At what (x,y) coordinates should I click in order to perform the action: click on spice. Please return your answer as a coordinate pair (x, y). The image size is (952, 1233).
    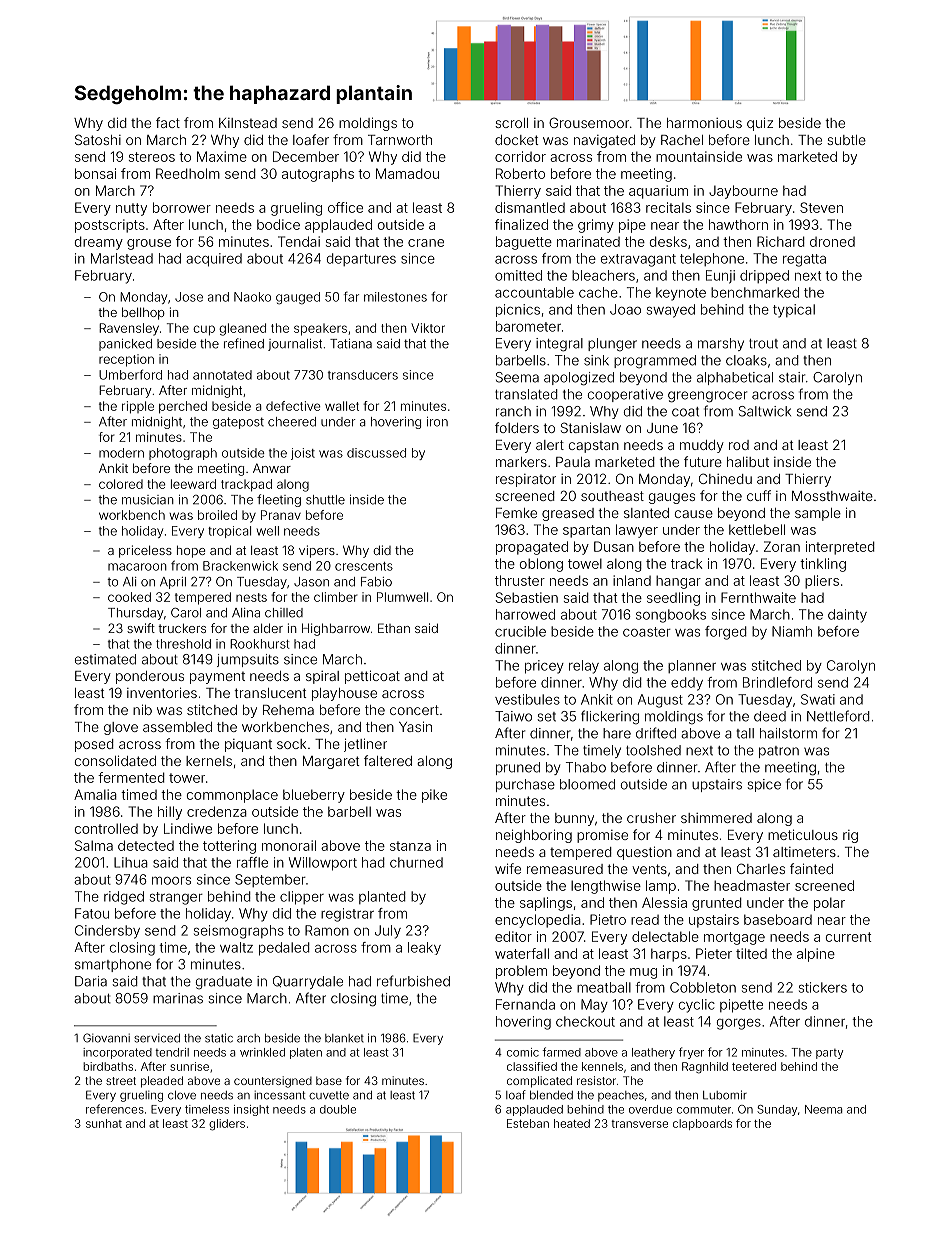
    Looking at the image, I should click on (764, 785).
